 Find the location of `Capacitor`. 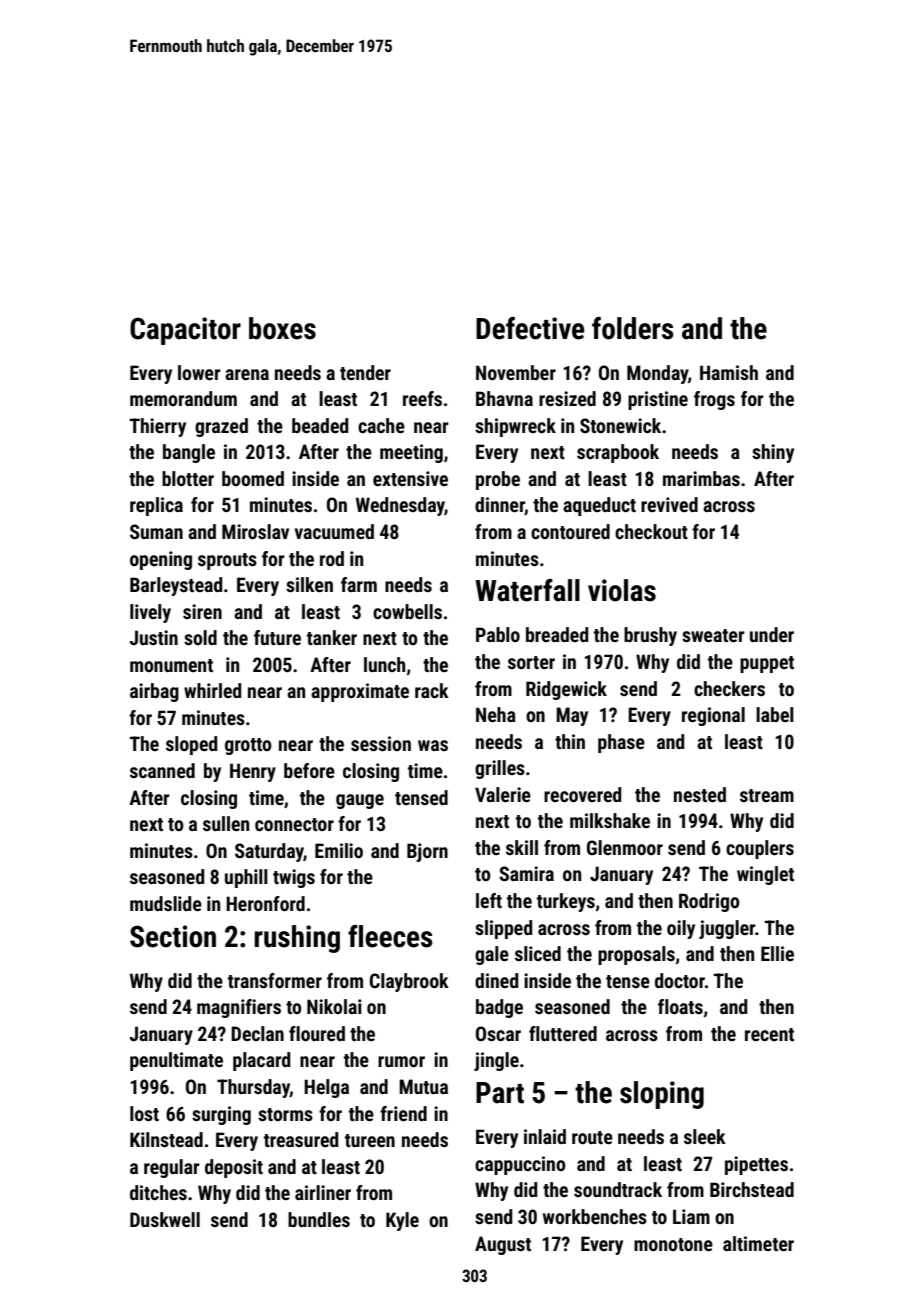

Capacitor is located at coordinates (185, 331).
